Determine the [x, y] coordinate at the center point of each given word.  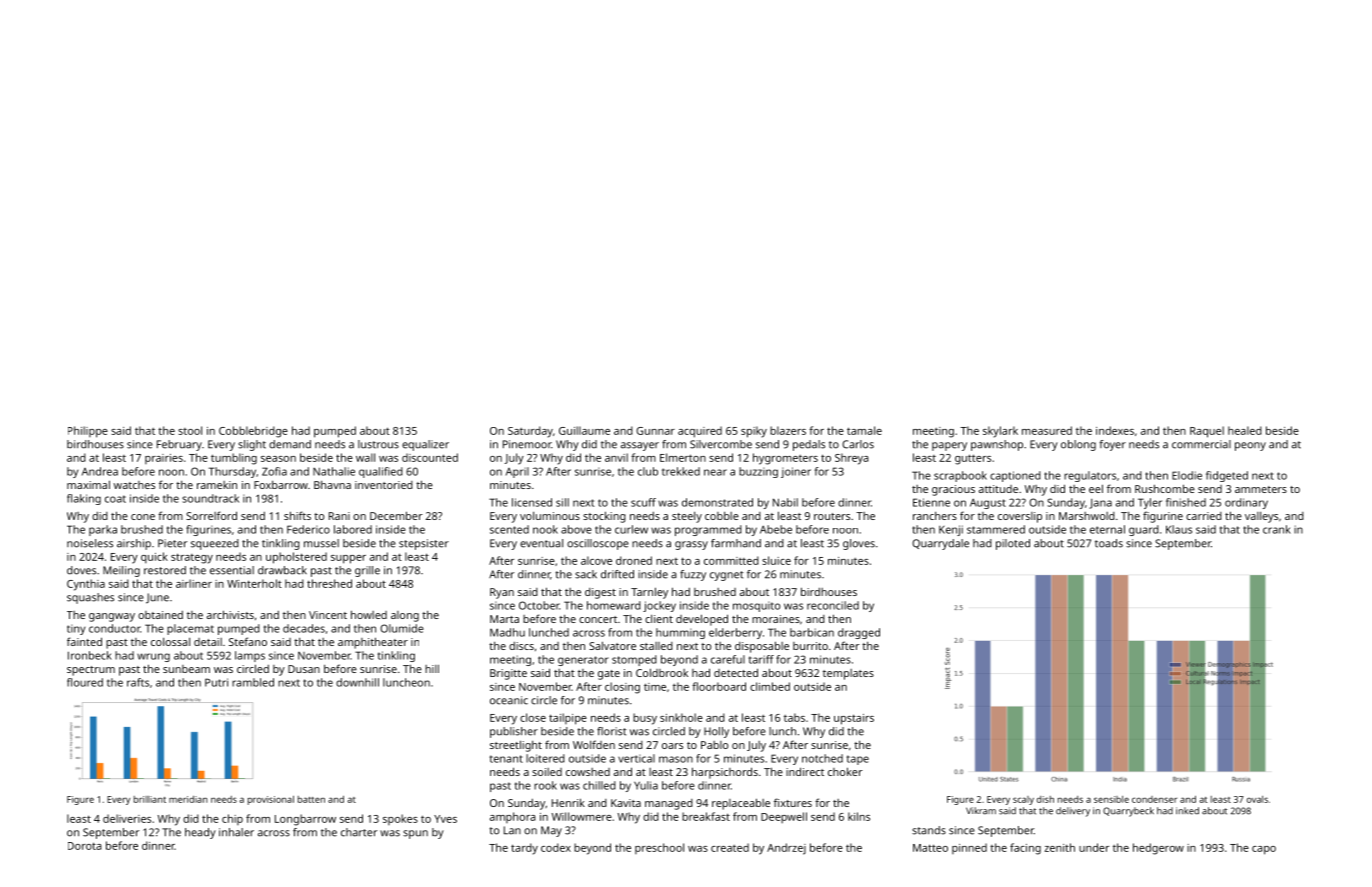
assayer [640, 446]
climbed [770, 686]
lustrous [378, 444]
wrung [153, 657]
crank [1277, 529]
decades [304, 628]
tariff [761, 659]
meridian [188, 799]
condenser [1154, 799]
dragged [859, 633]
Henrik [568, 802]
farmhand [736, 543]
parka [103, 530]
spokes [400, 819]
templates [848, 674]
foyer [1113, 445]
